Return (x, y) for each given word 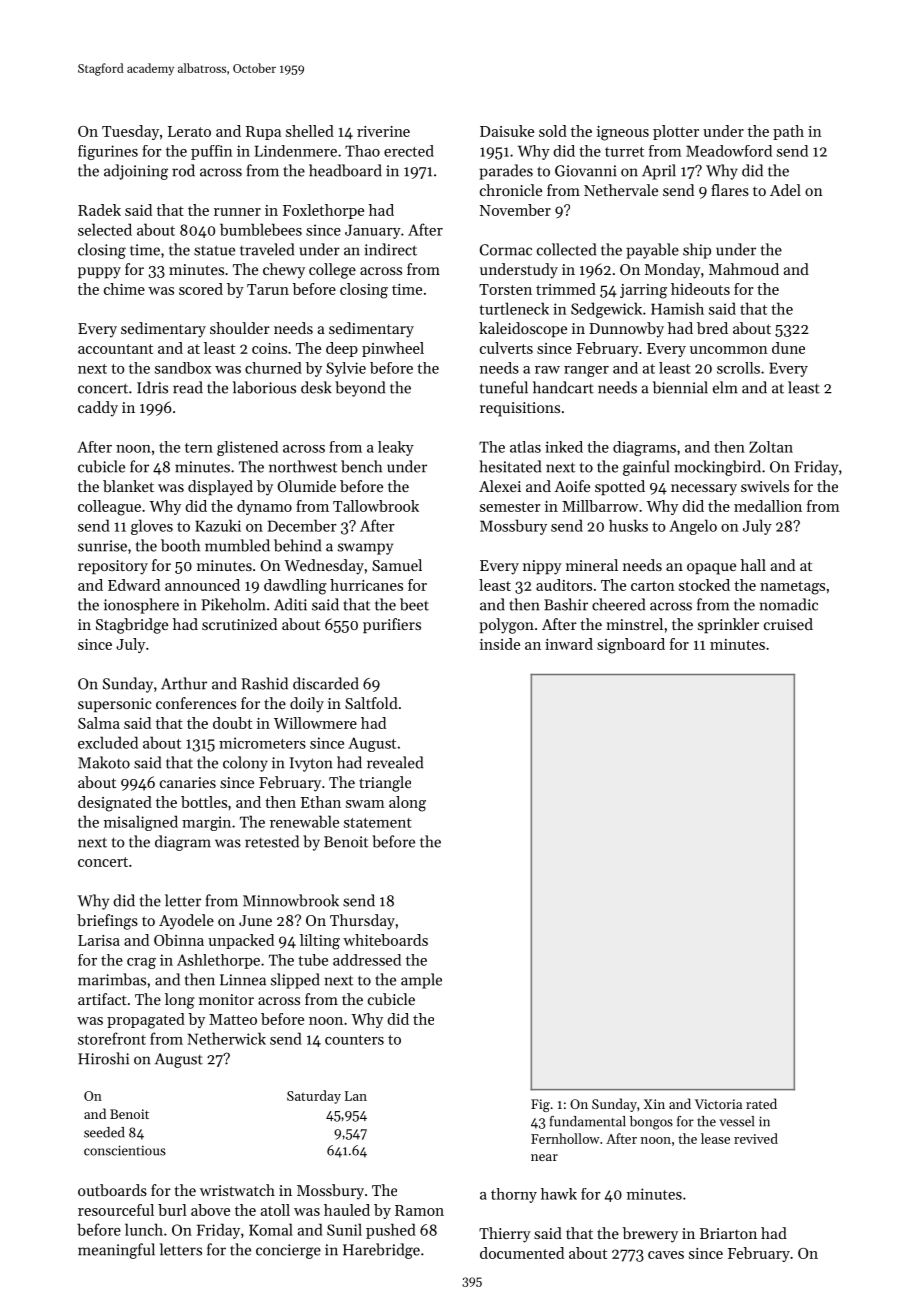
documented (522, 1253)
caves (666, 1255)
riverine (383, 131)
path (788, 132)
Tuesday (130, 132)
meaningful (116, 1251)
